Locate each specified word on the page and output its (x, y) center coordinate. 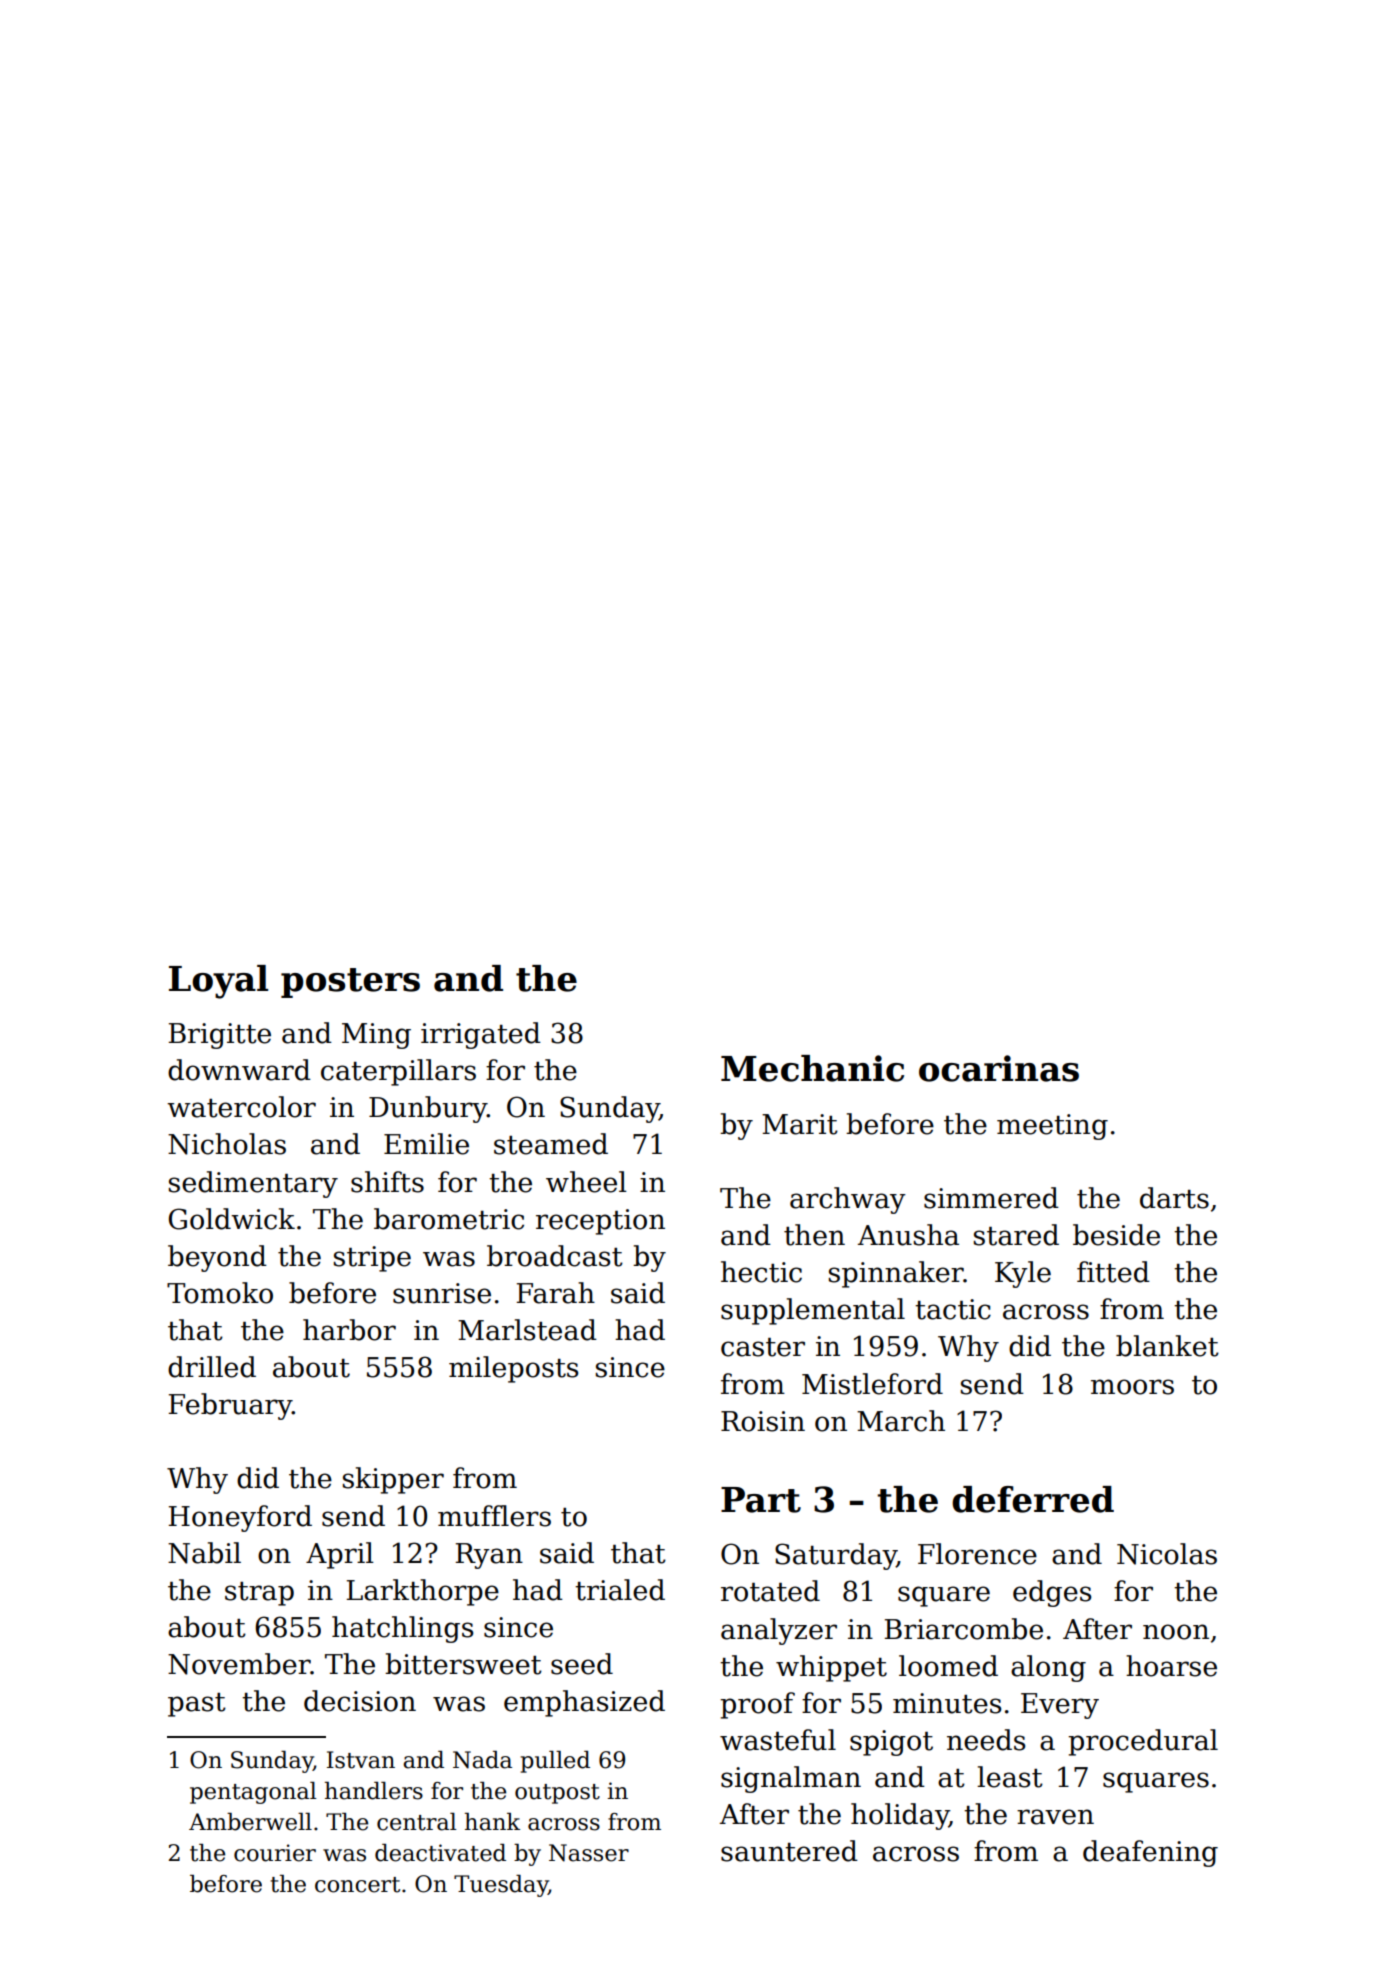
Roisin (763, 1421)
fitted (1113, 1272)
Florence (977, 1554)
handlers (374, 1791)
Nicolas (1167, 1554)
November (239, 1664)
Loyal (218, 982)
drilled (212, 1367)
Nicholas (227, 1144)
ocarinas (999, 1068)
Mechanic (812, 1068)
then (814, 1235)
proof (757, 1705)
